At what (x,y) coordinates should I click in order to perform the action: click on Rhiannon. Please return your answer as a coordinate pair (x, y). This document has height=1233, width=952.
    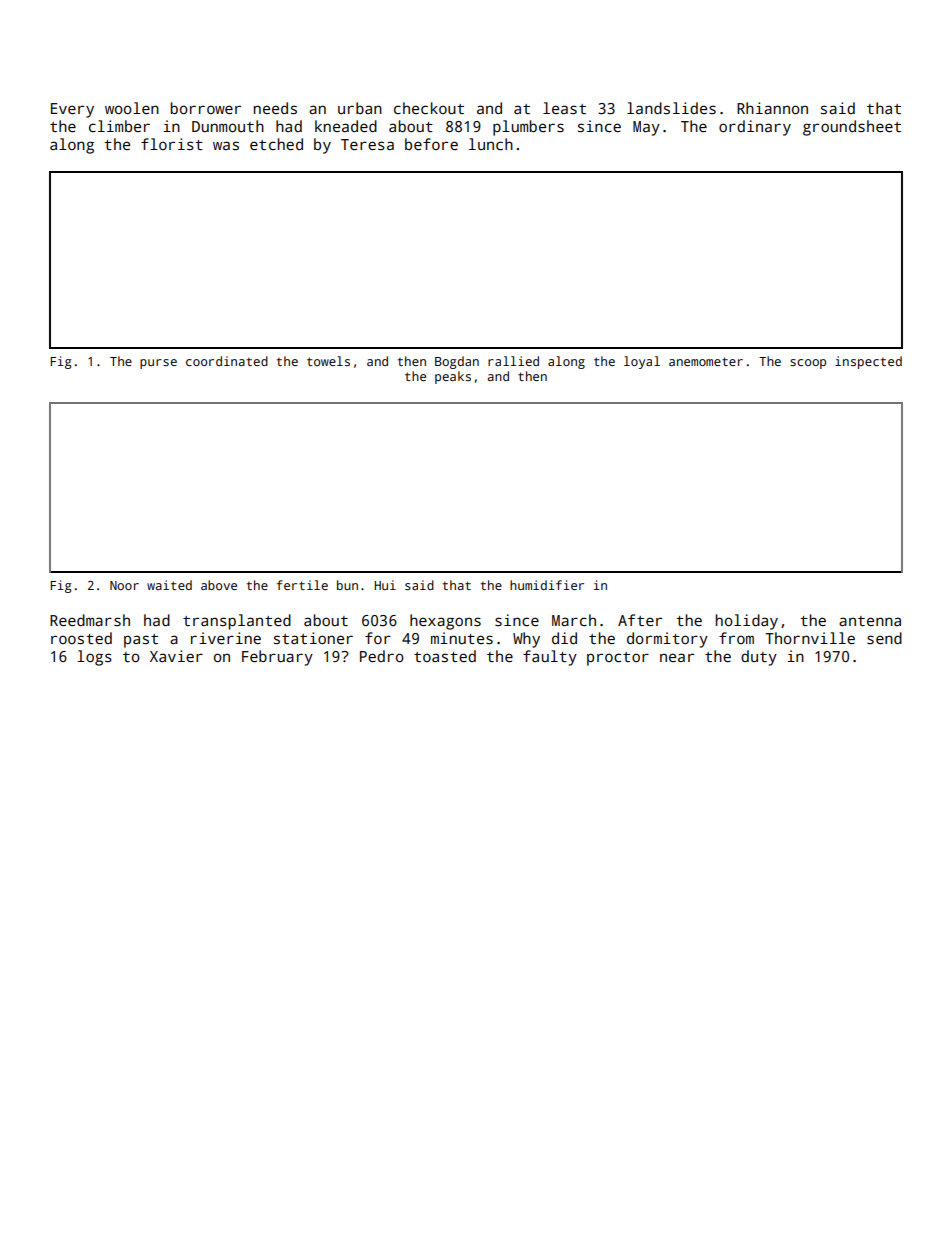
    Looking at the image, I should click on (772, 108).
